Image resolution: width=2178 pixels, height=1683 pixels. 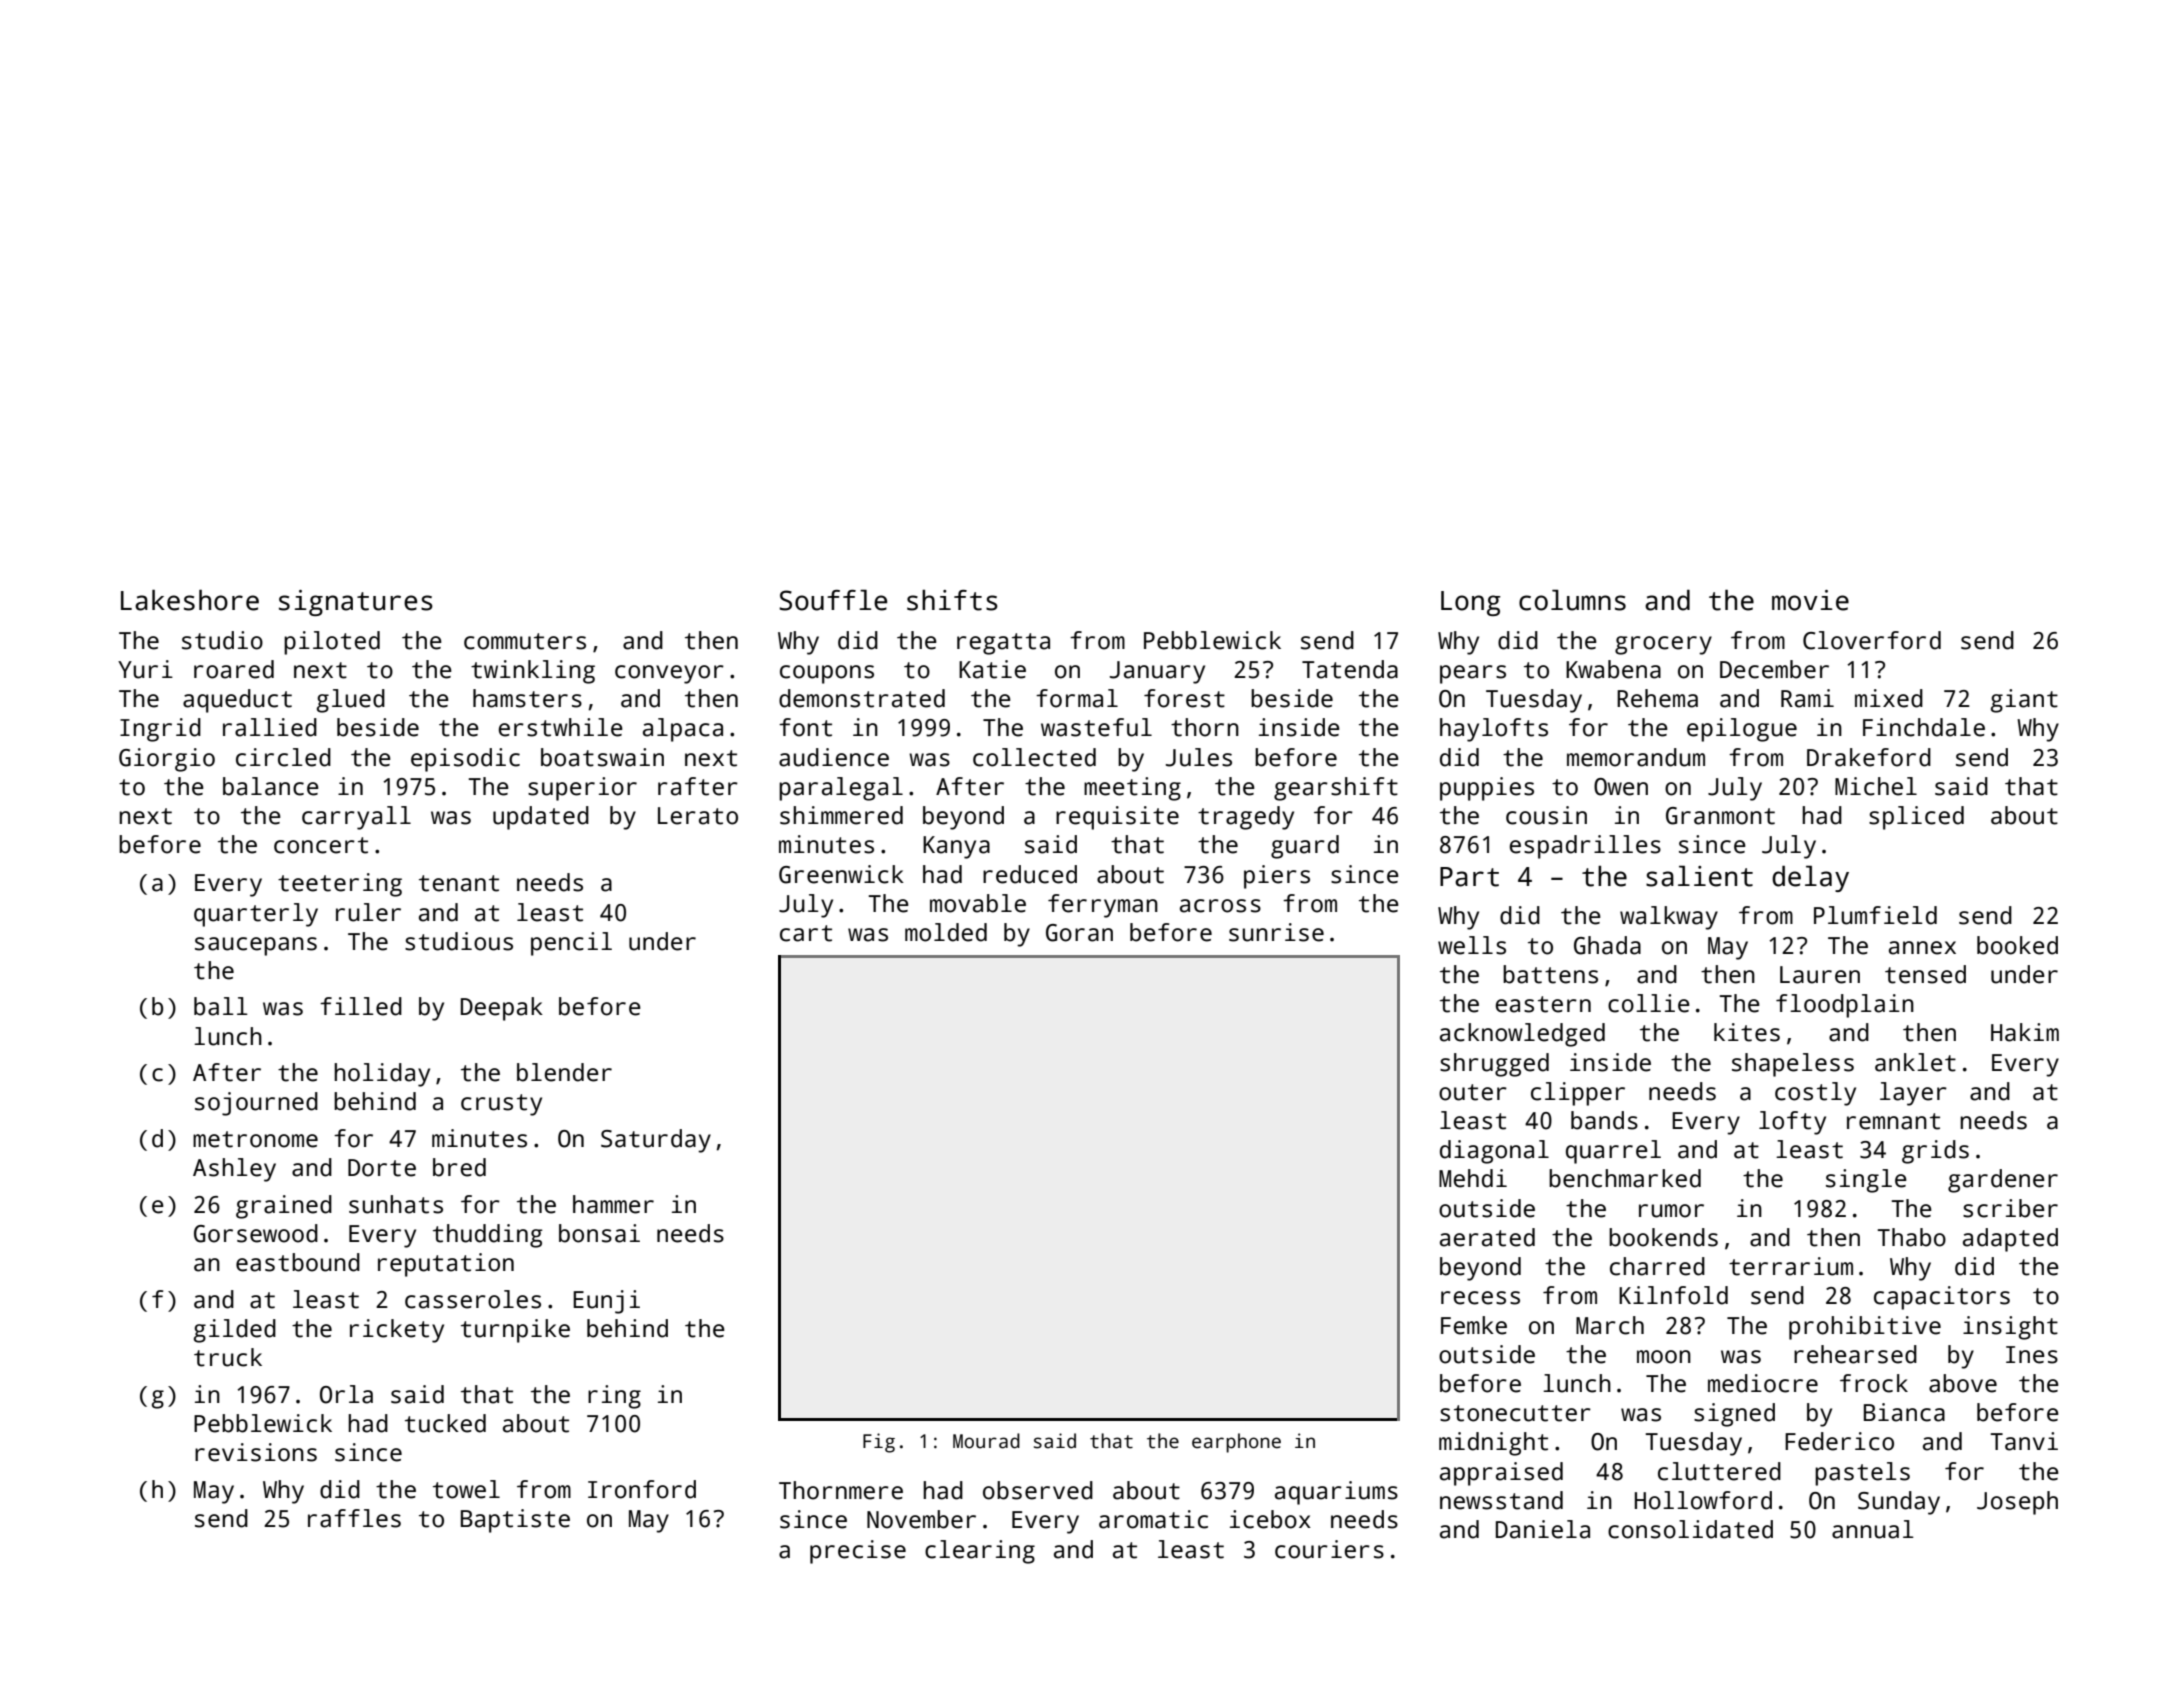 I want to click on precise, so click(x=858, y=1552).
